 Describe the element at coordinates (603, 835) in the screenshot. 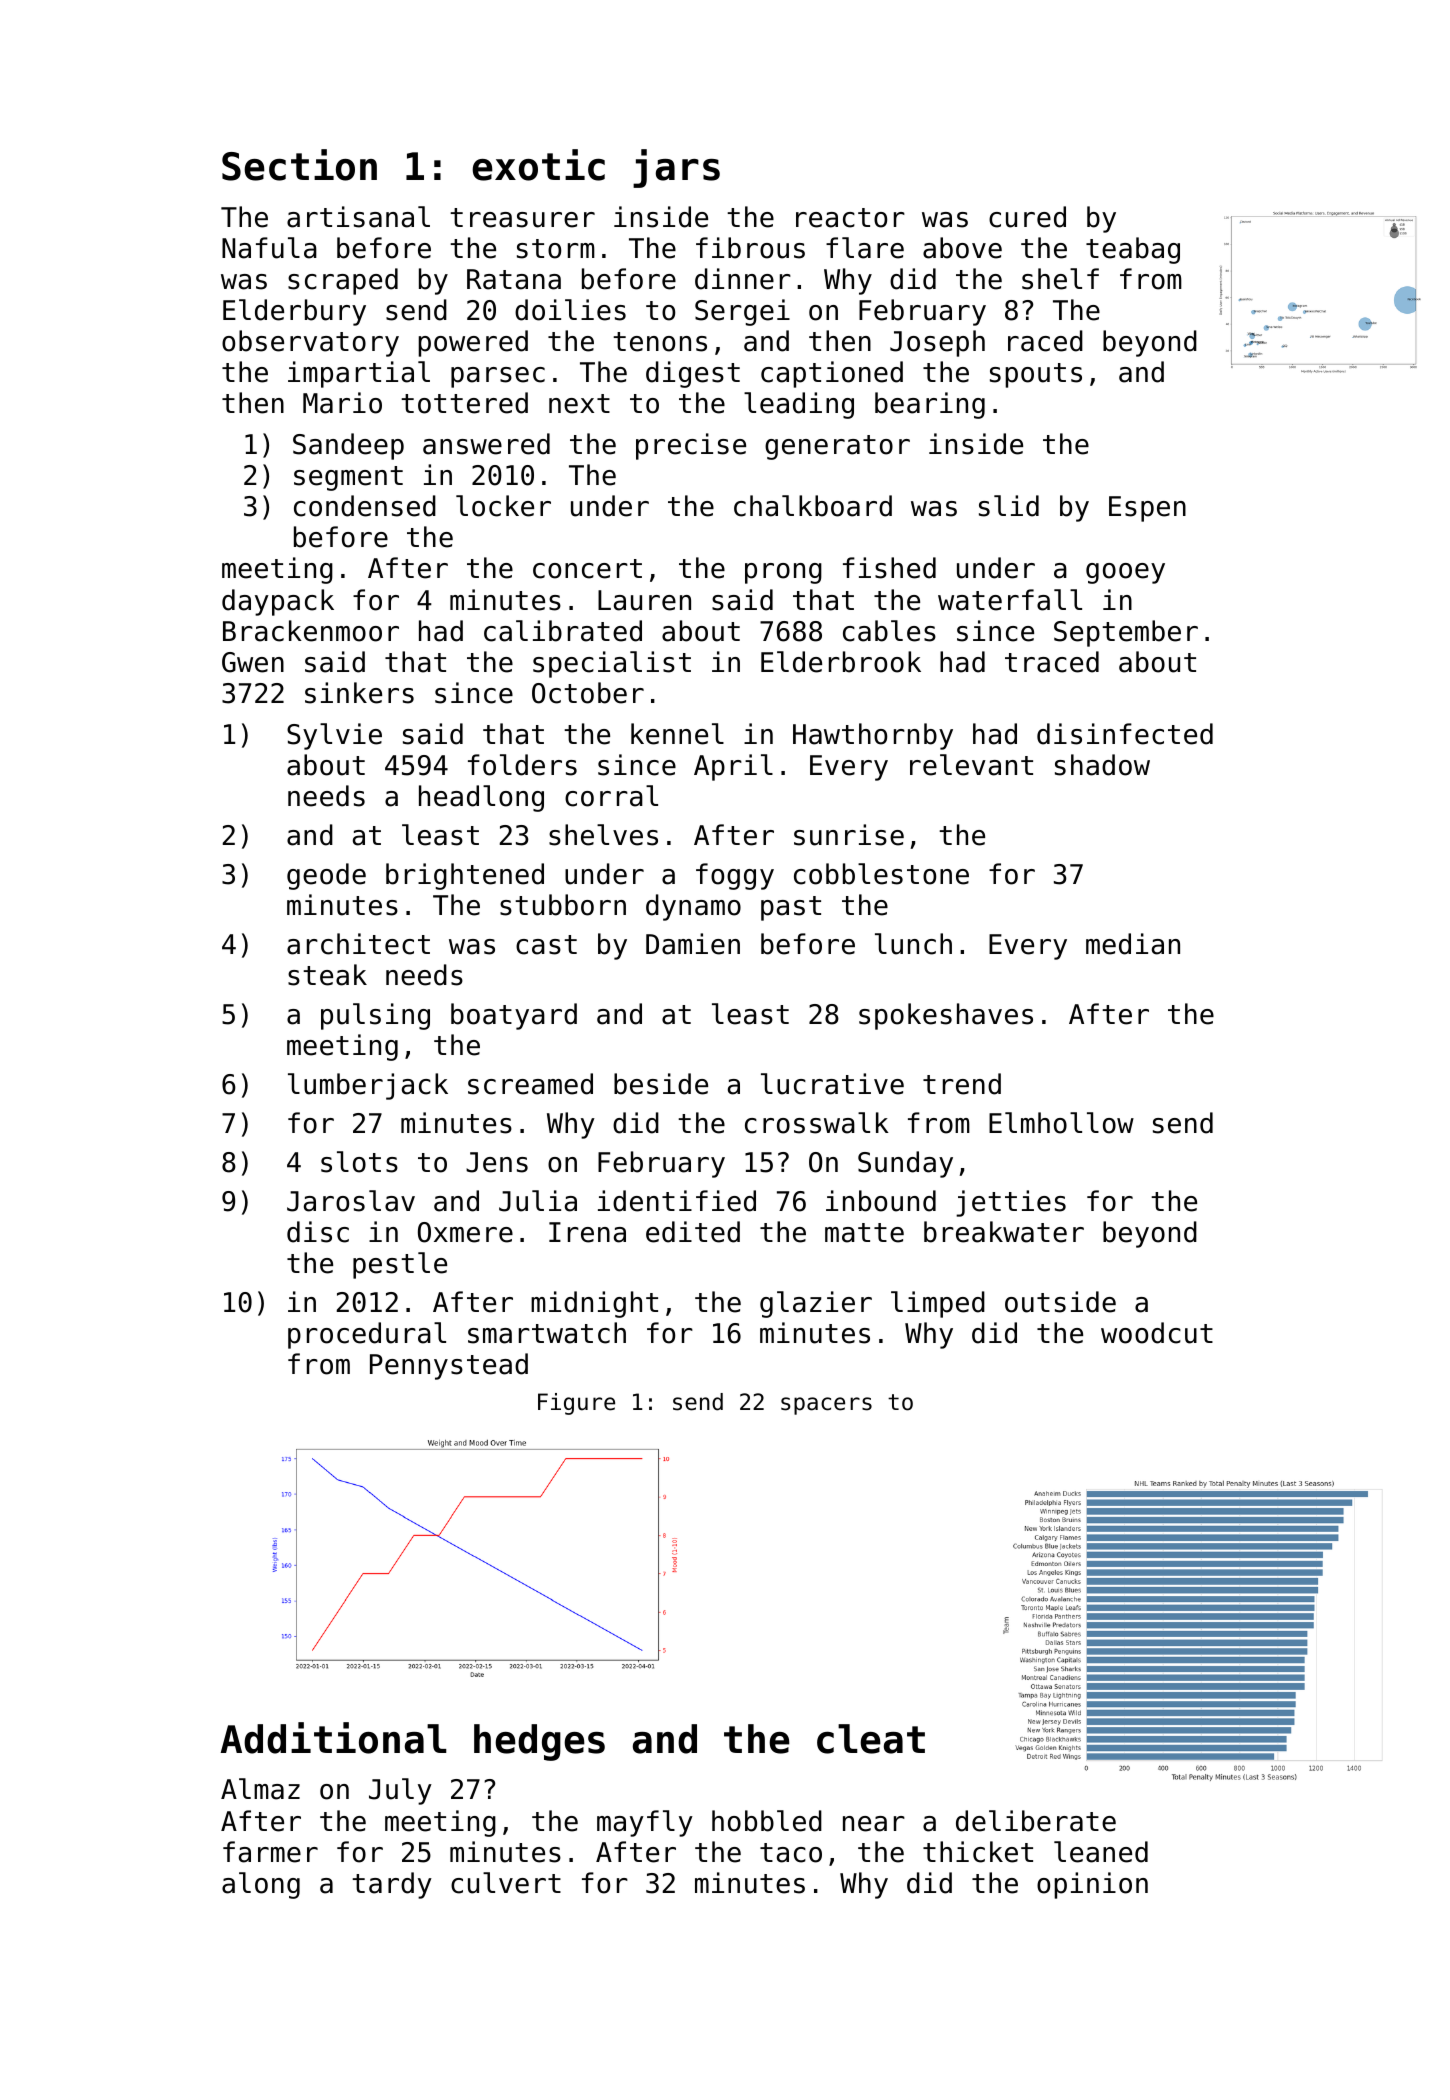

I see `shelves` at that location.
